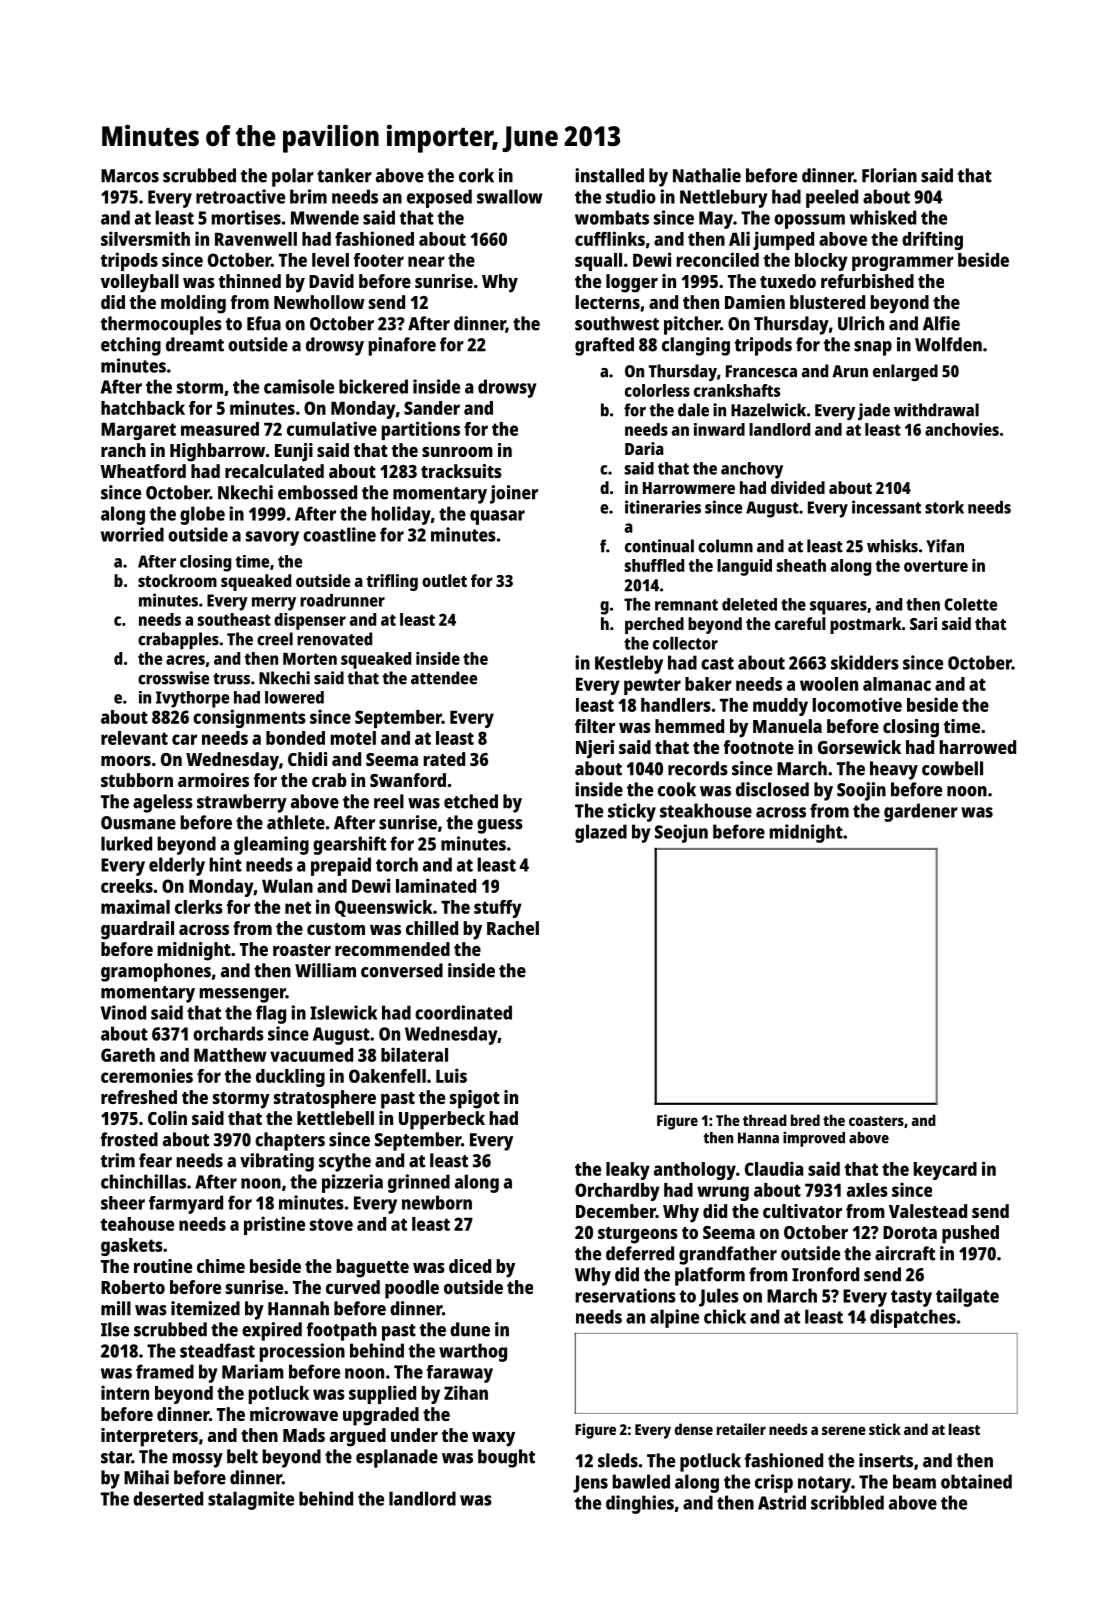  I want to click on volleyball, so click(139, 283).
